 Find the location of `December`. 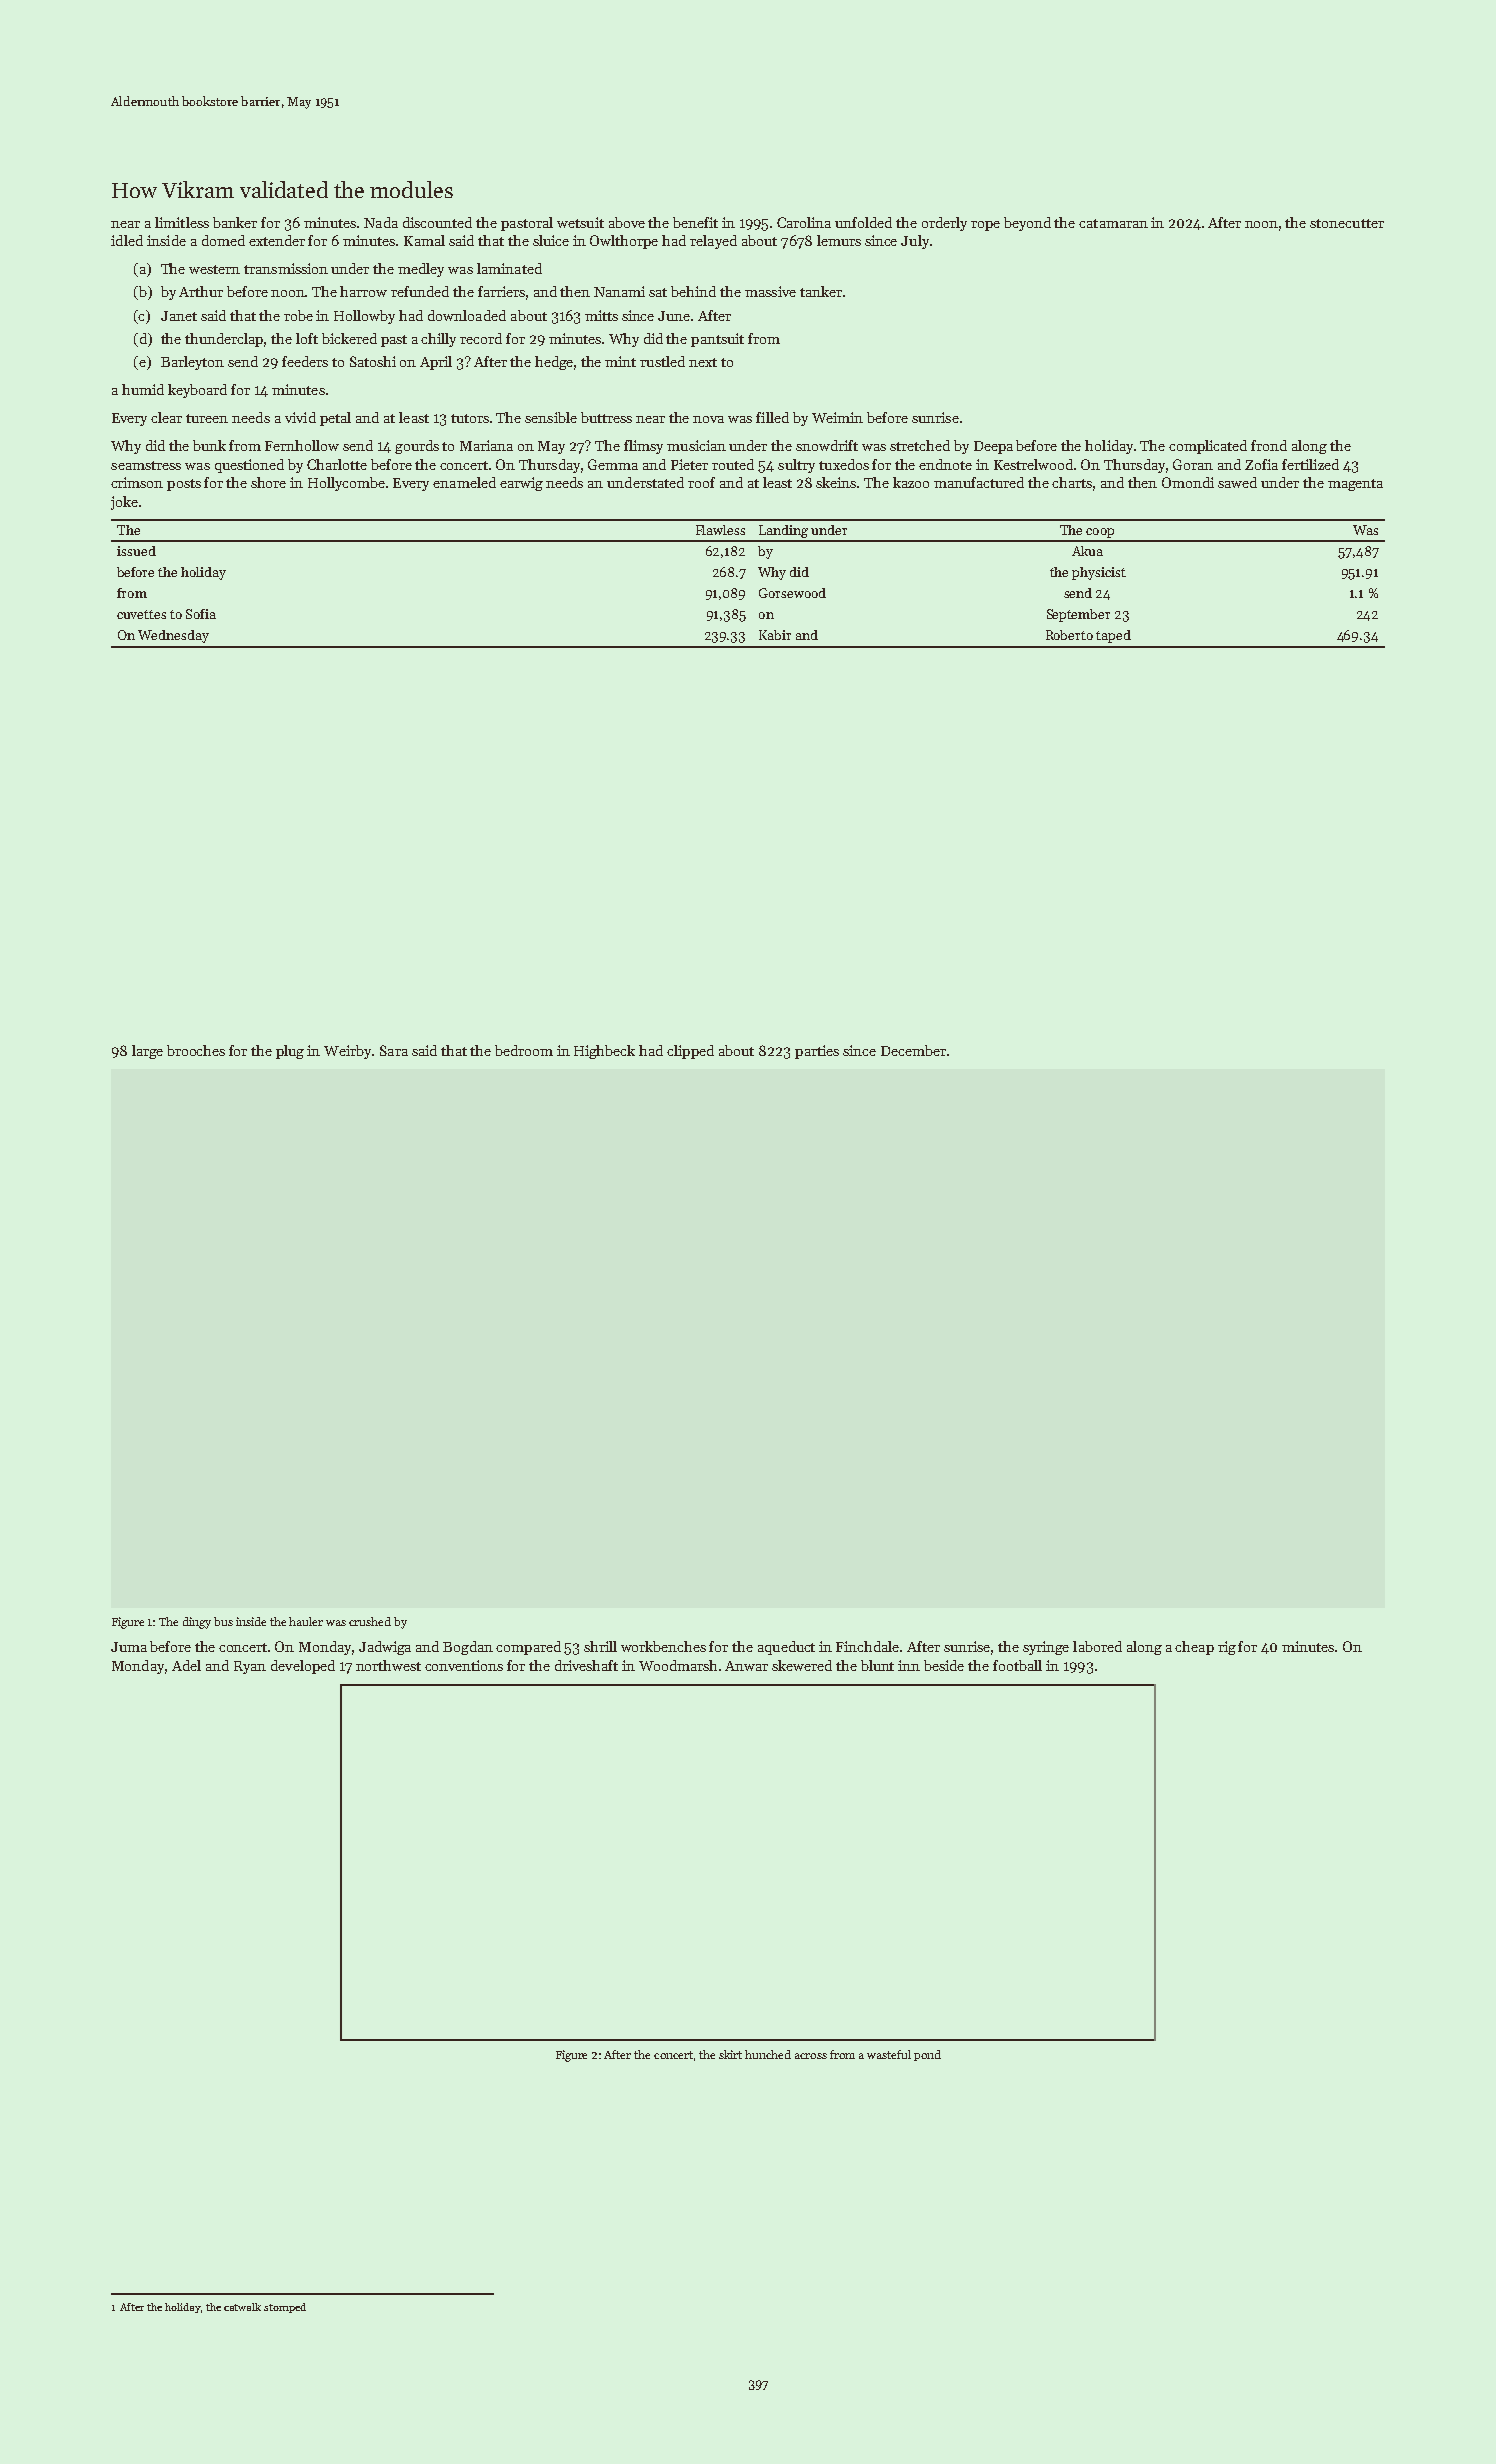

December is located at coordinates (913, 1050).
